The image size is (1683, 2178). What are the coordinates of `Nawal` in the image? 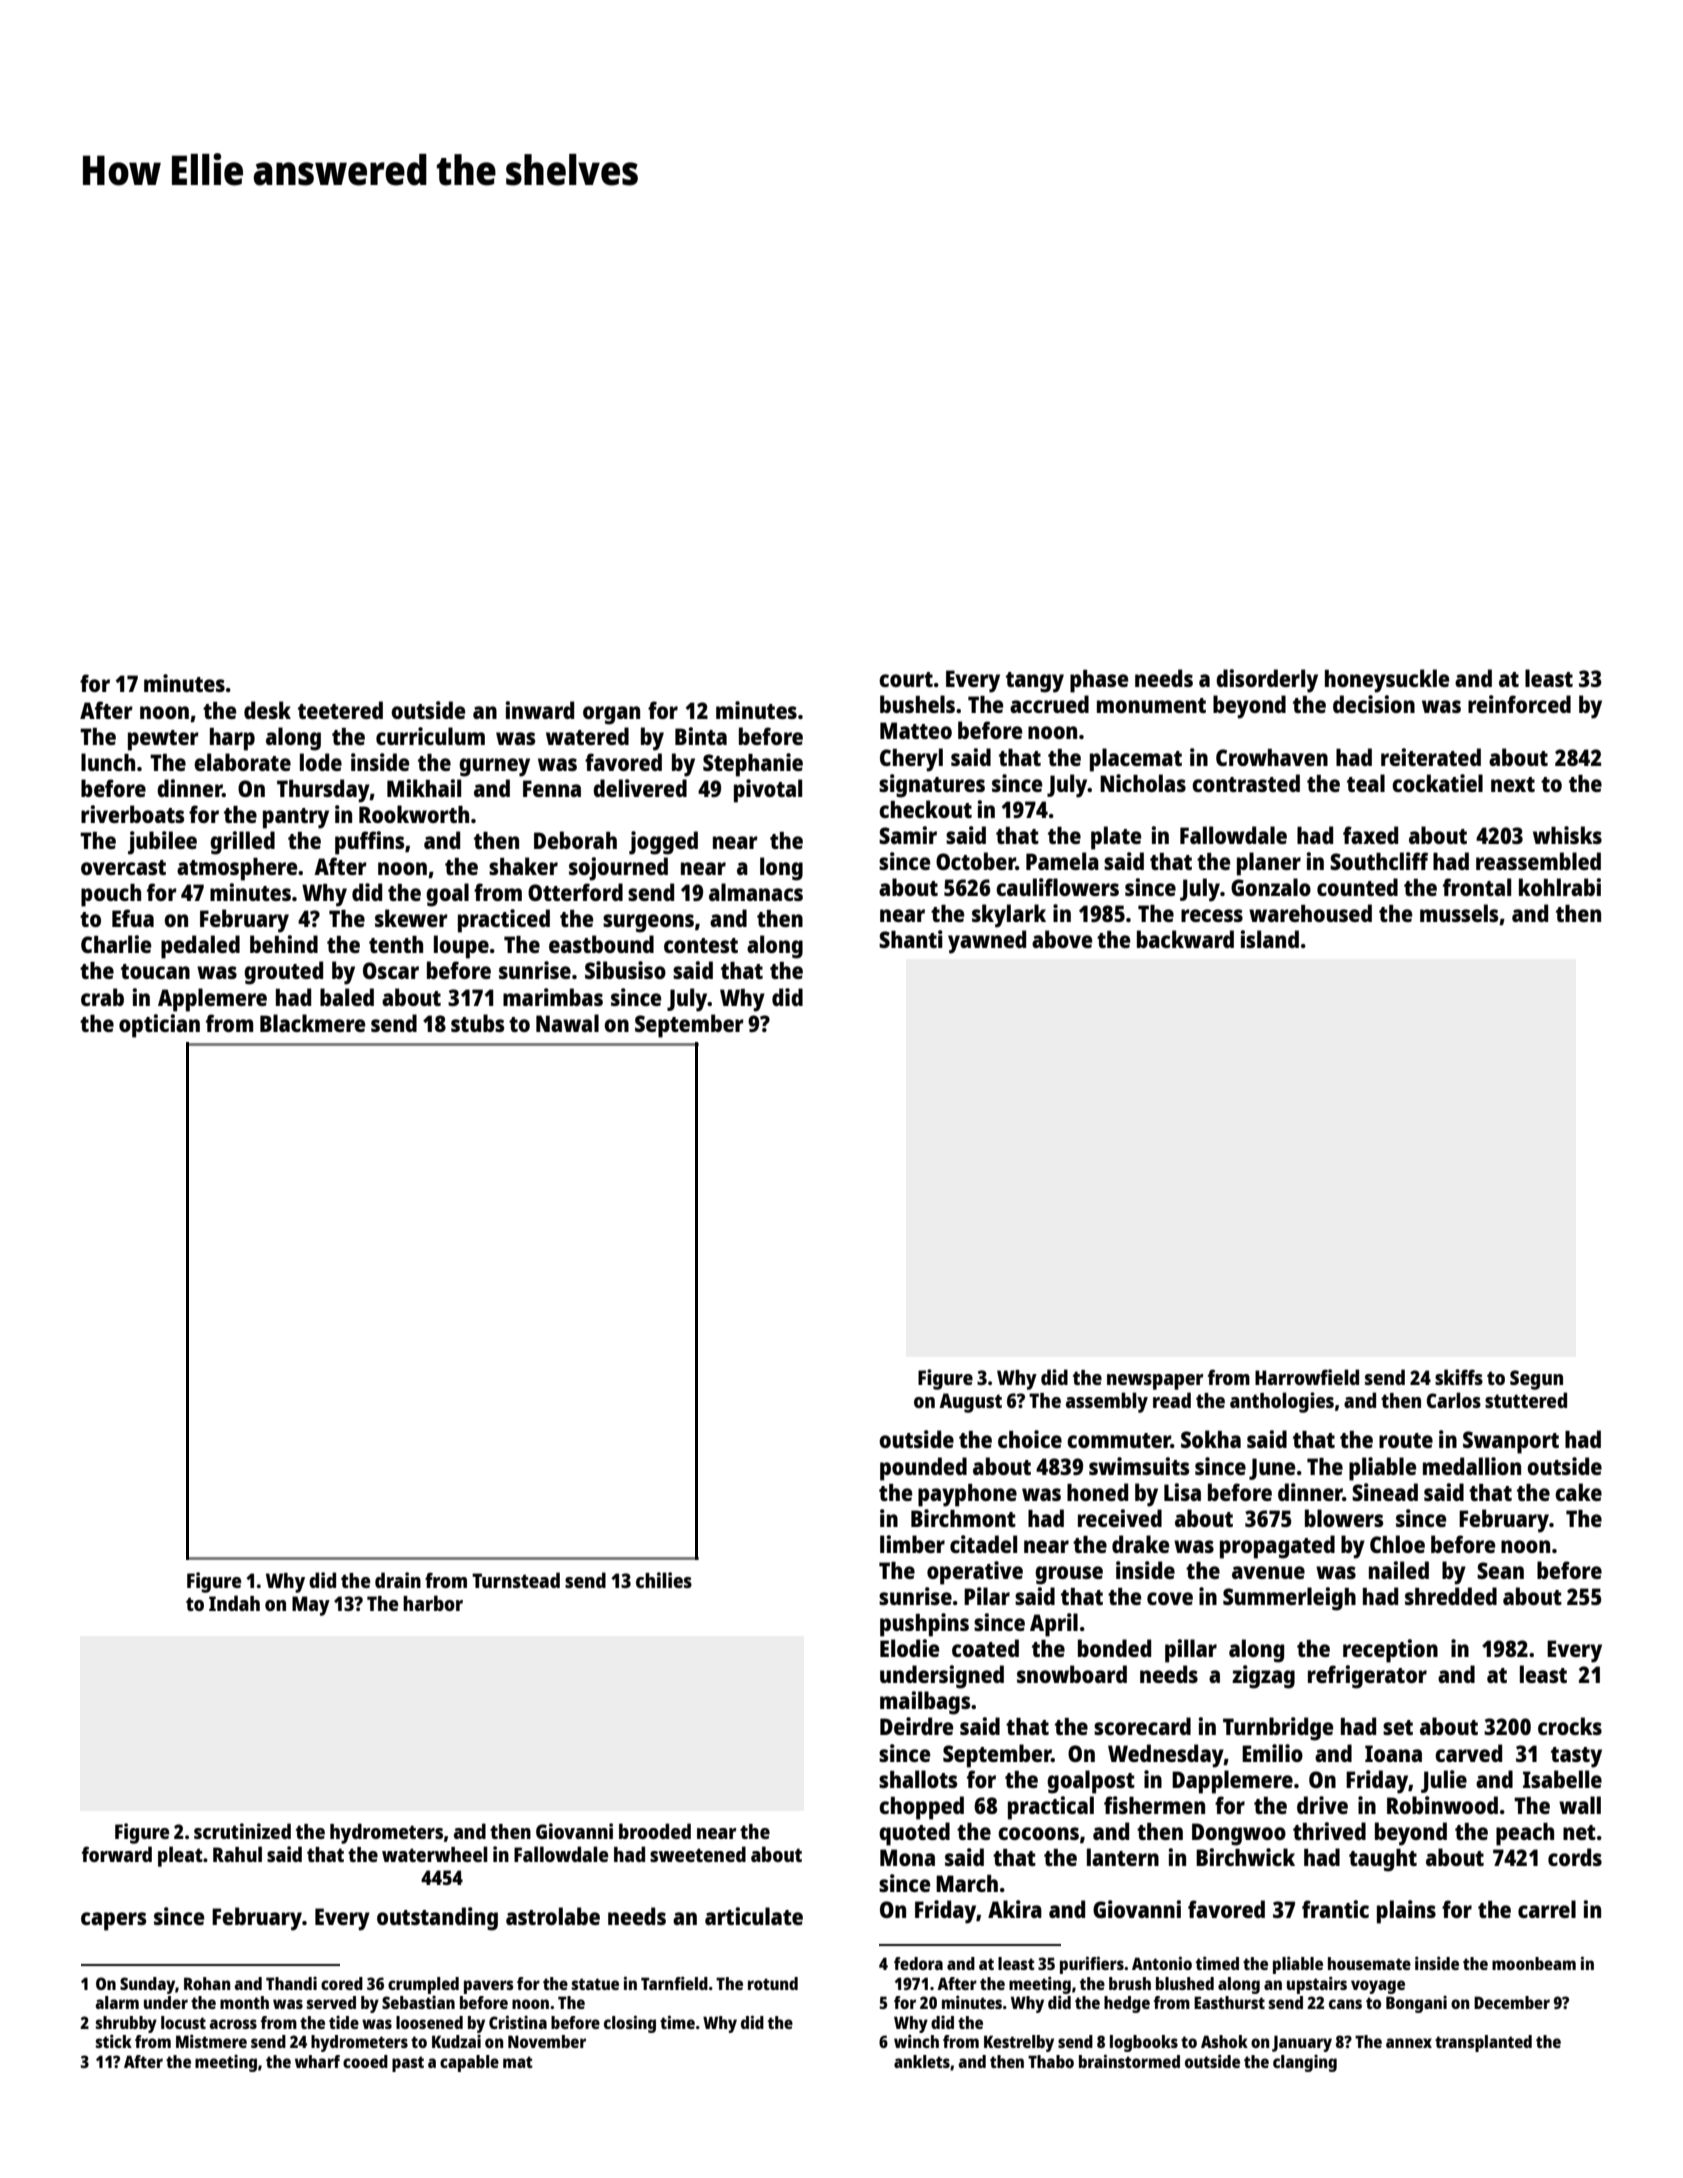 It's located at (567, 1023).
